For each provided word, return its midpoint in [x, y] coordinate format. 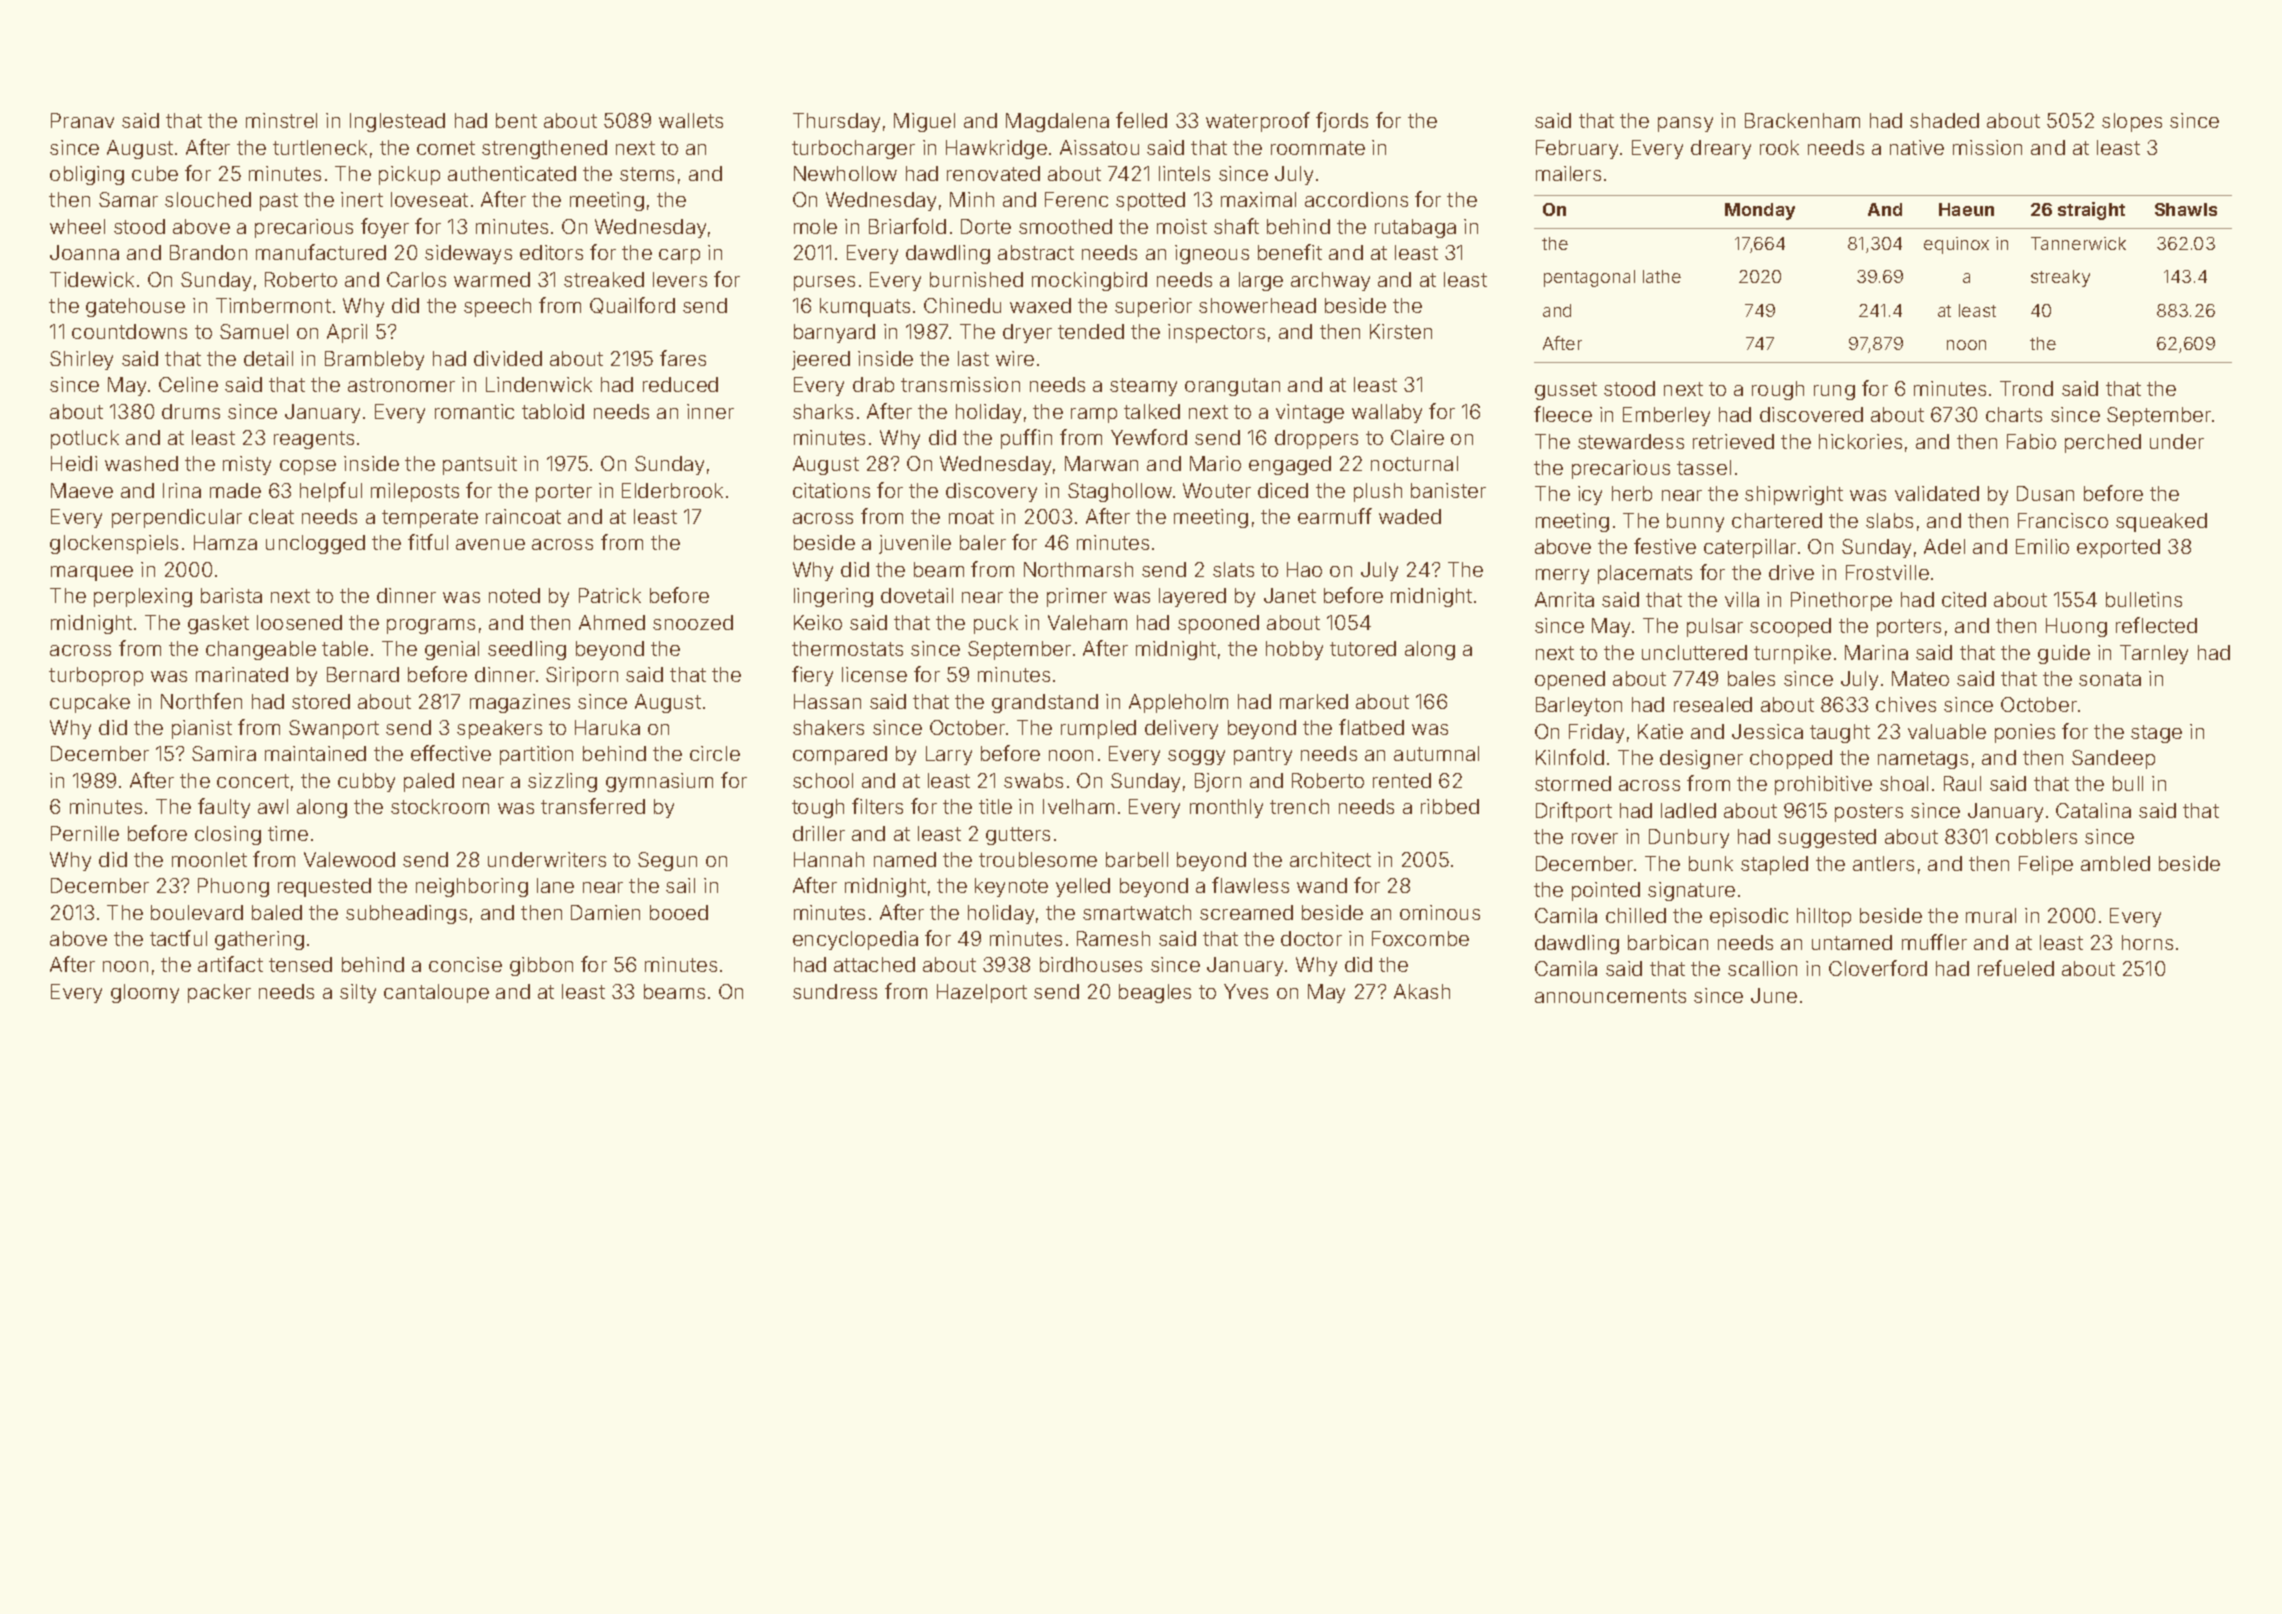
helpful [331, 492]
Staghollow [1120, 492]
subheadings [406, 914]
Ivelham [1078, 806]
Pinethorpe [1841, 601]
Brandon [208, 252]
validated [1937, 493]
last [973, 358]
